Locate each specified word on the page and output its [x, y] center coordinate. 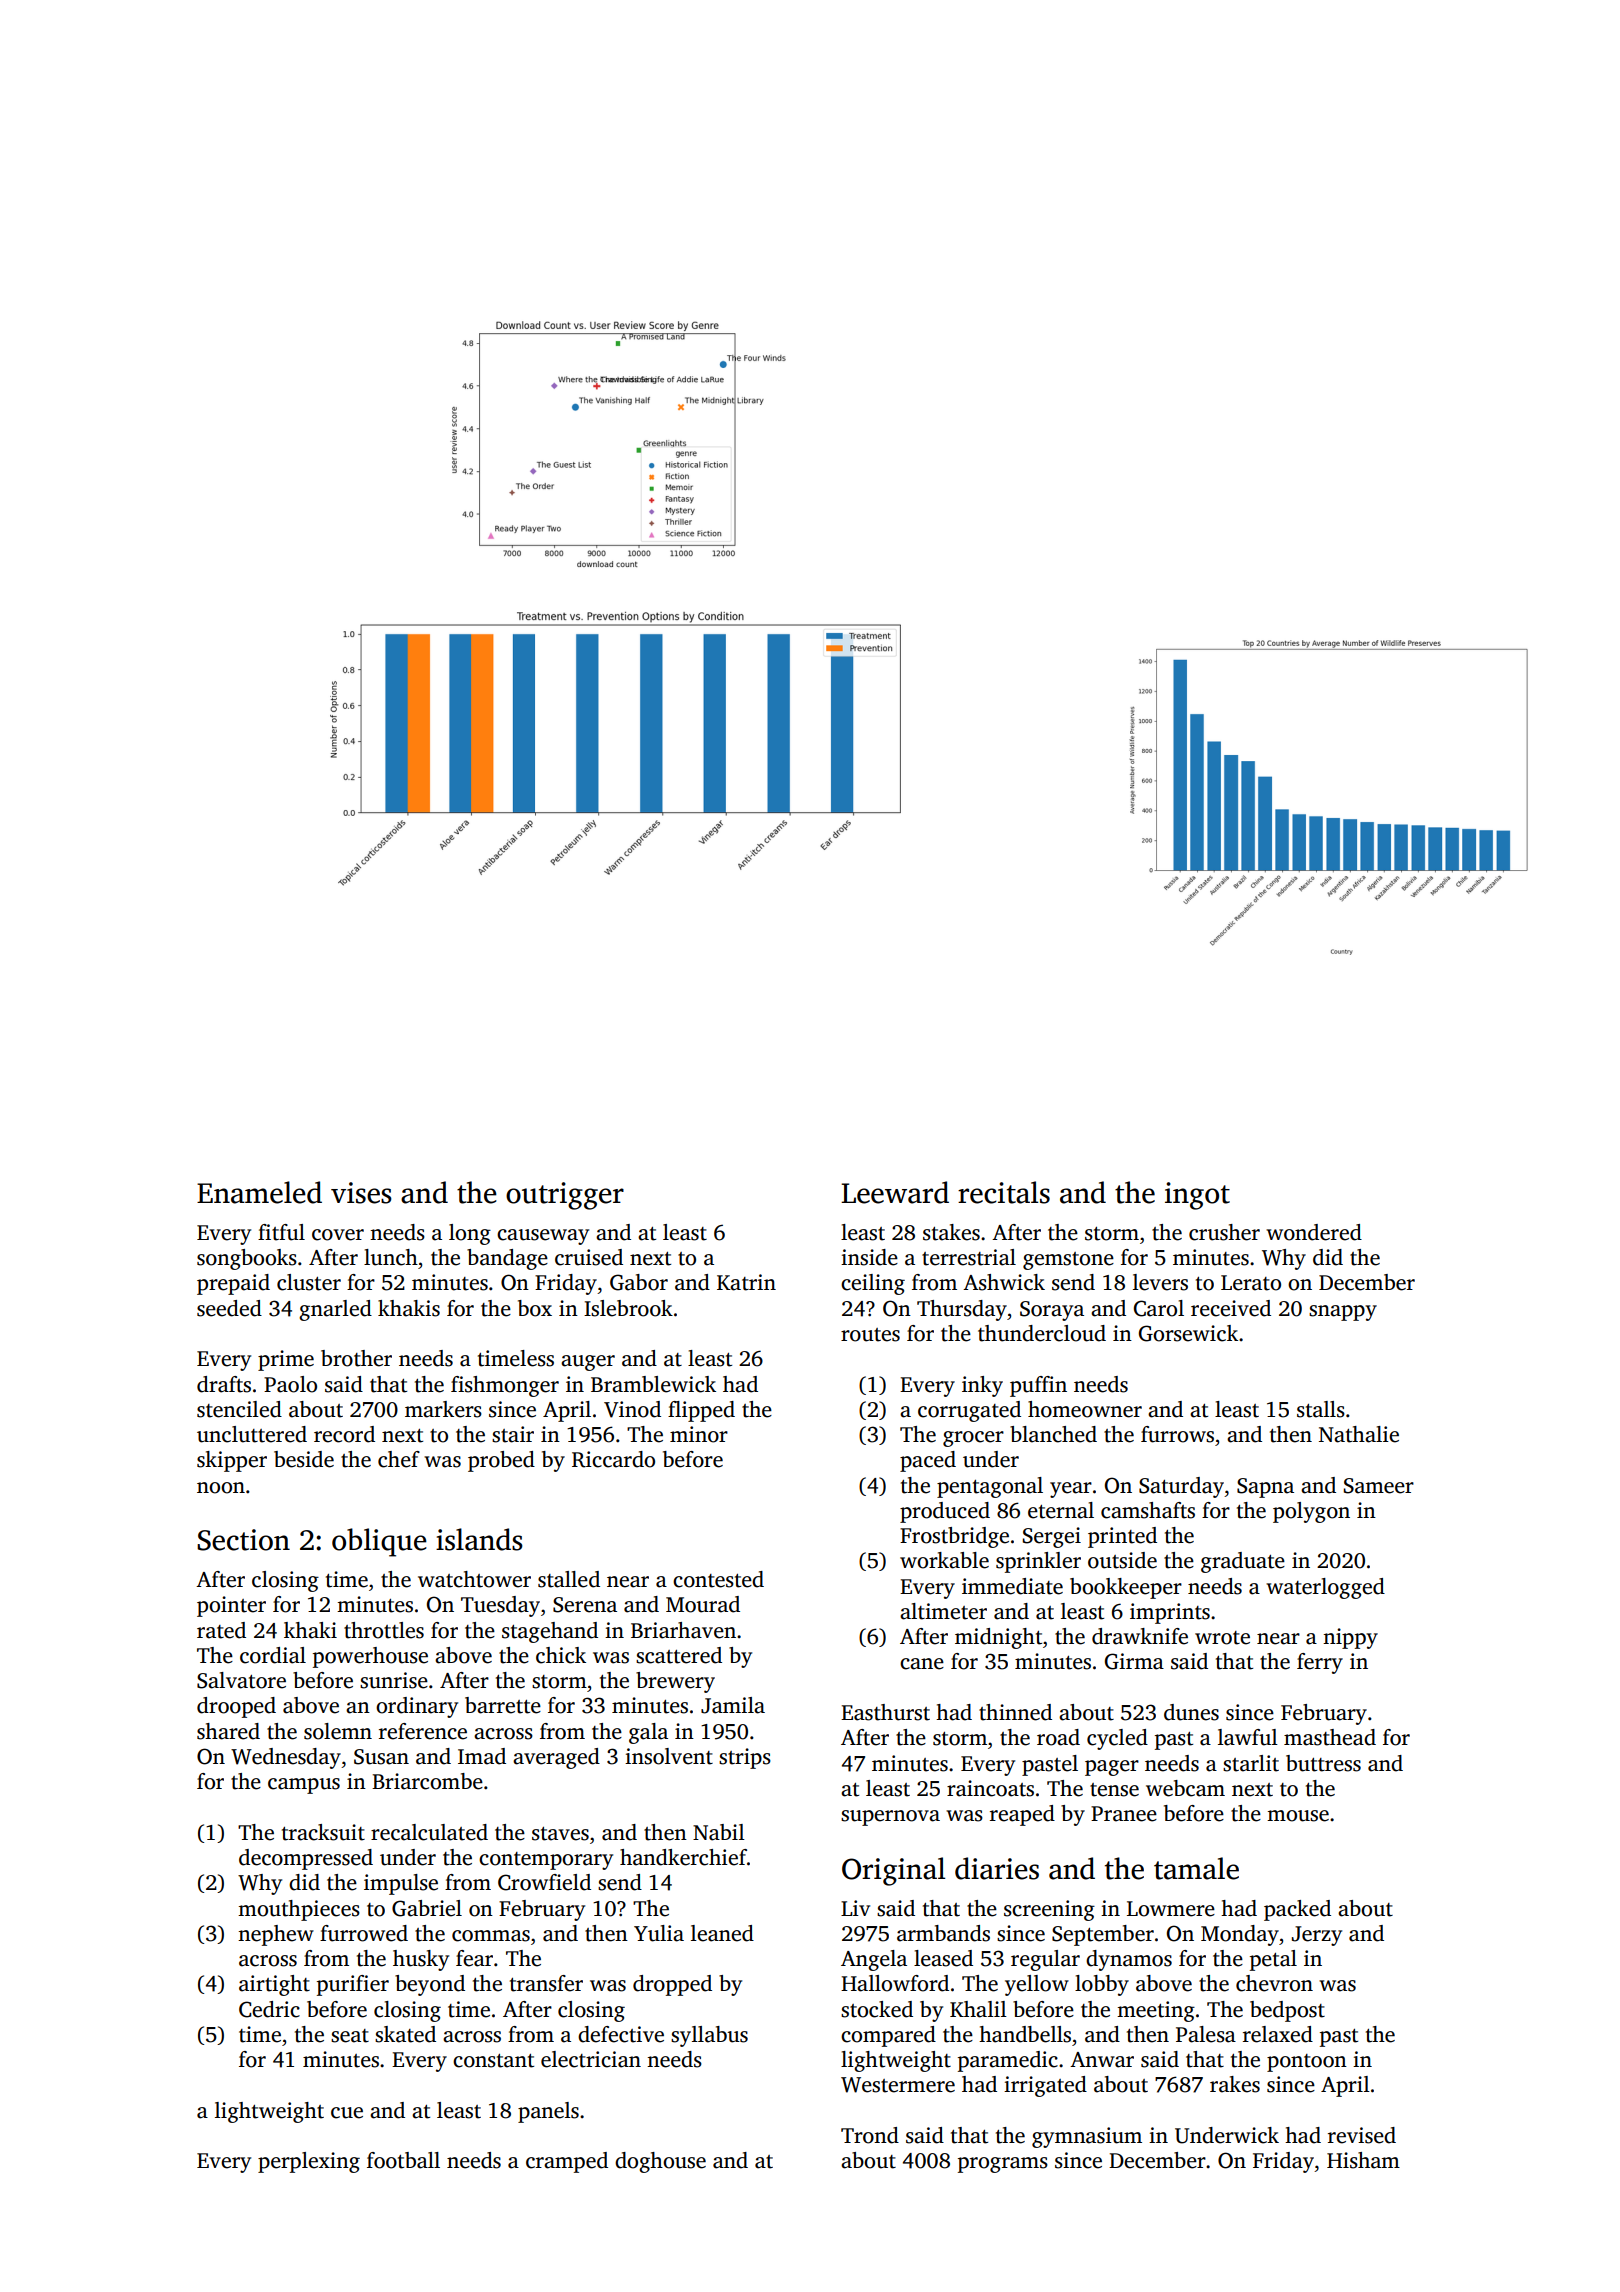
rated [221, 1630]
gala [648, 1733]
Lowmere [1171, 1909]
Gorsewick [1188, 1333]
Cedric [269, 2009]
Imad [482, 1756]
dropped [672, 1985]
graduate [1243, 1562]
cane [922, 1664]
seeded [229, 1308]
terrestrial [969, 1257]
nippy [1350, 1638]
